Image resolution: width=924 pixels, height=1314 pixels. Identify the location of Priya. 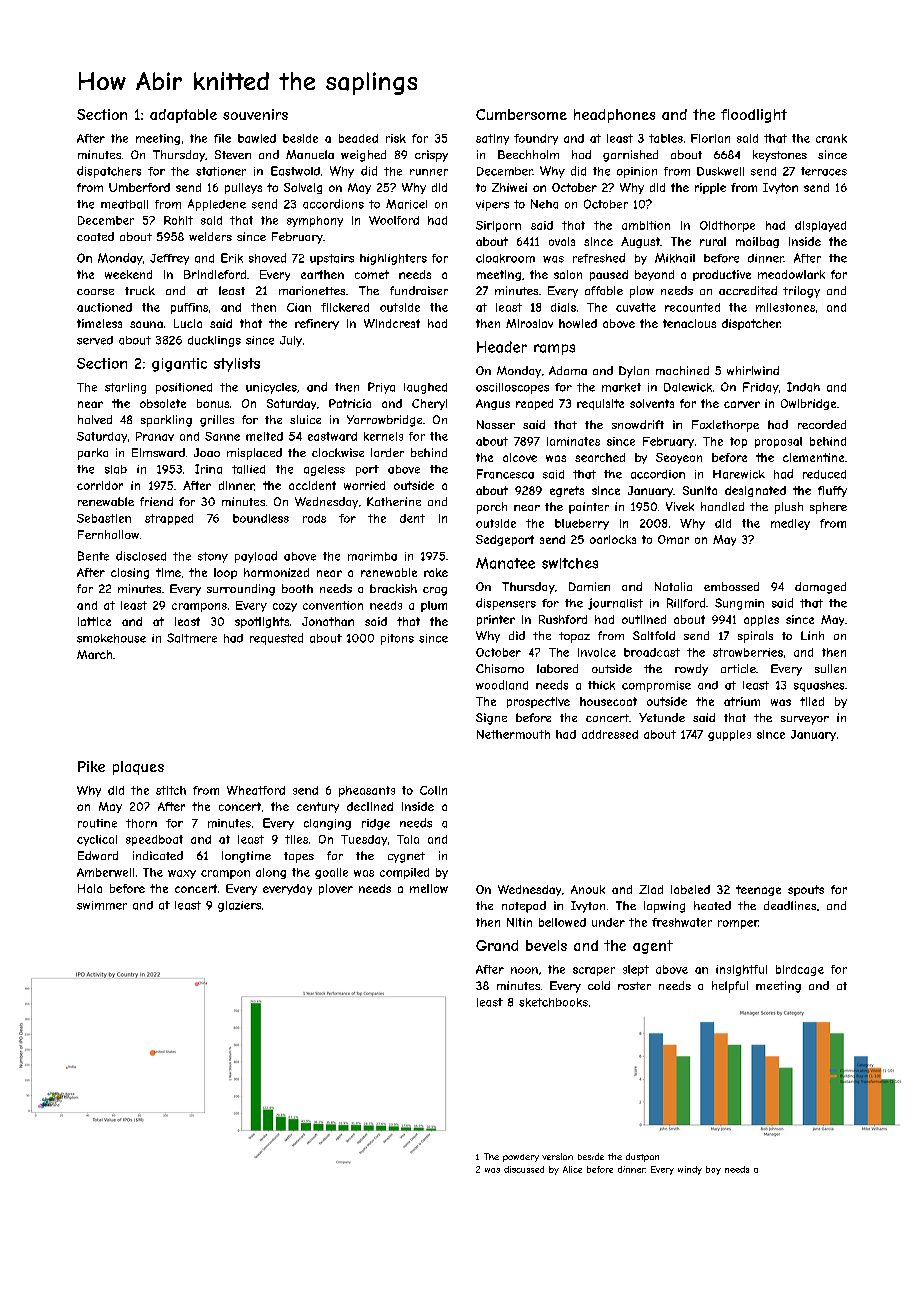
(381, 388).
